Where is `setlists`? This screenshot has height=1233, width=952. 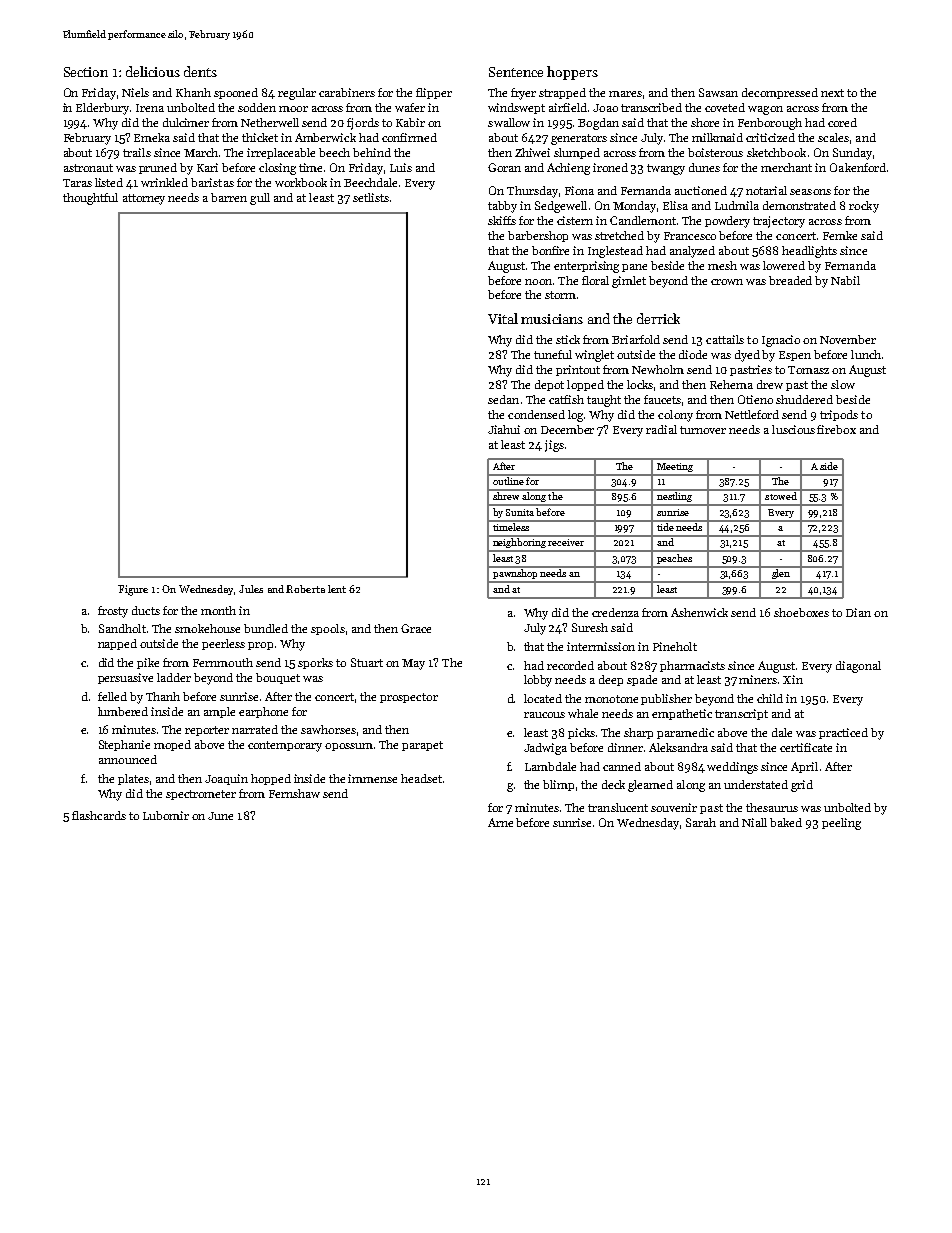 setlists is located at coordinates (371, 197).
